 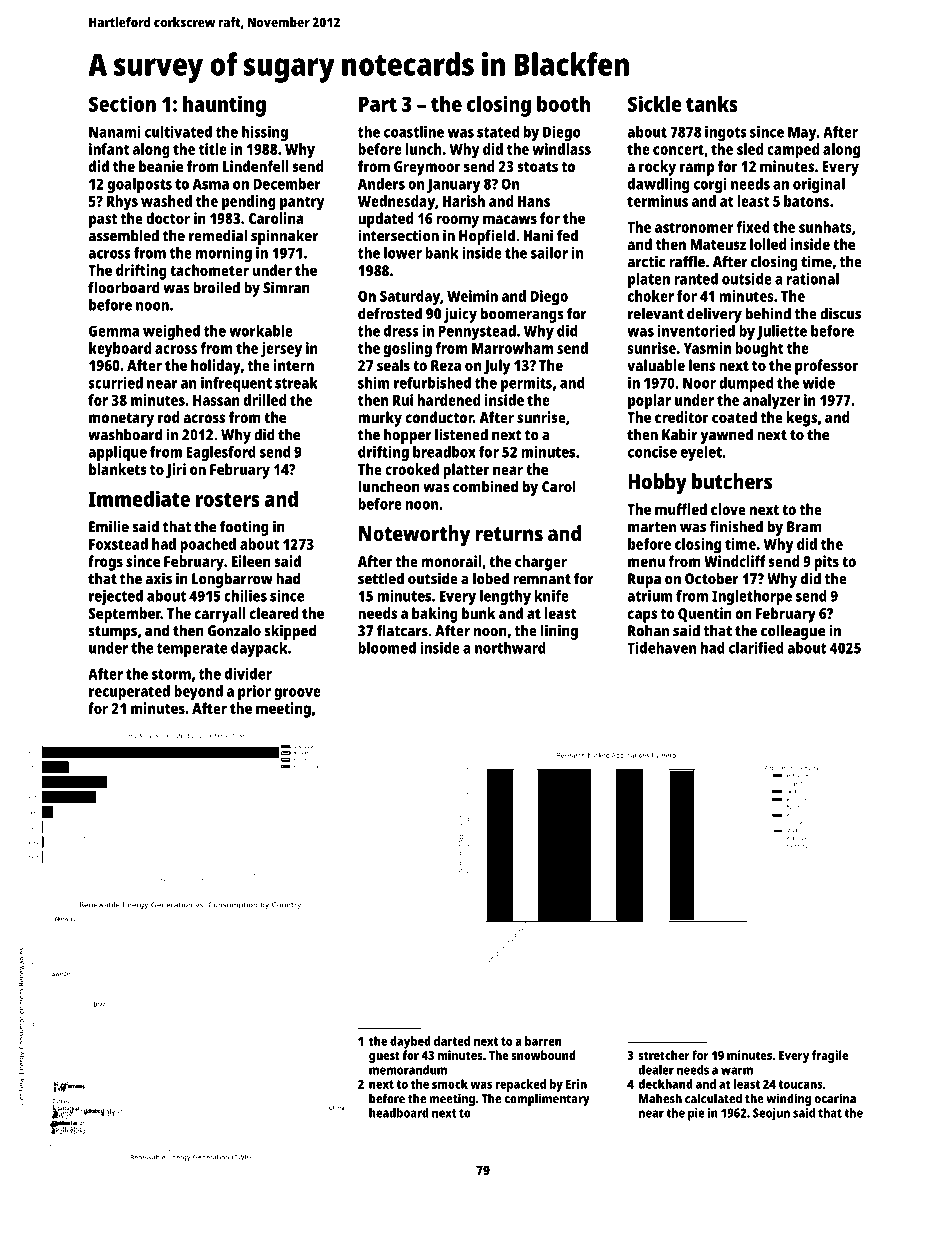 What do you see at coordinates (543, 1041) in the screenshot?
I see `barren` at bounding box center [543, 1041].
